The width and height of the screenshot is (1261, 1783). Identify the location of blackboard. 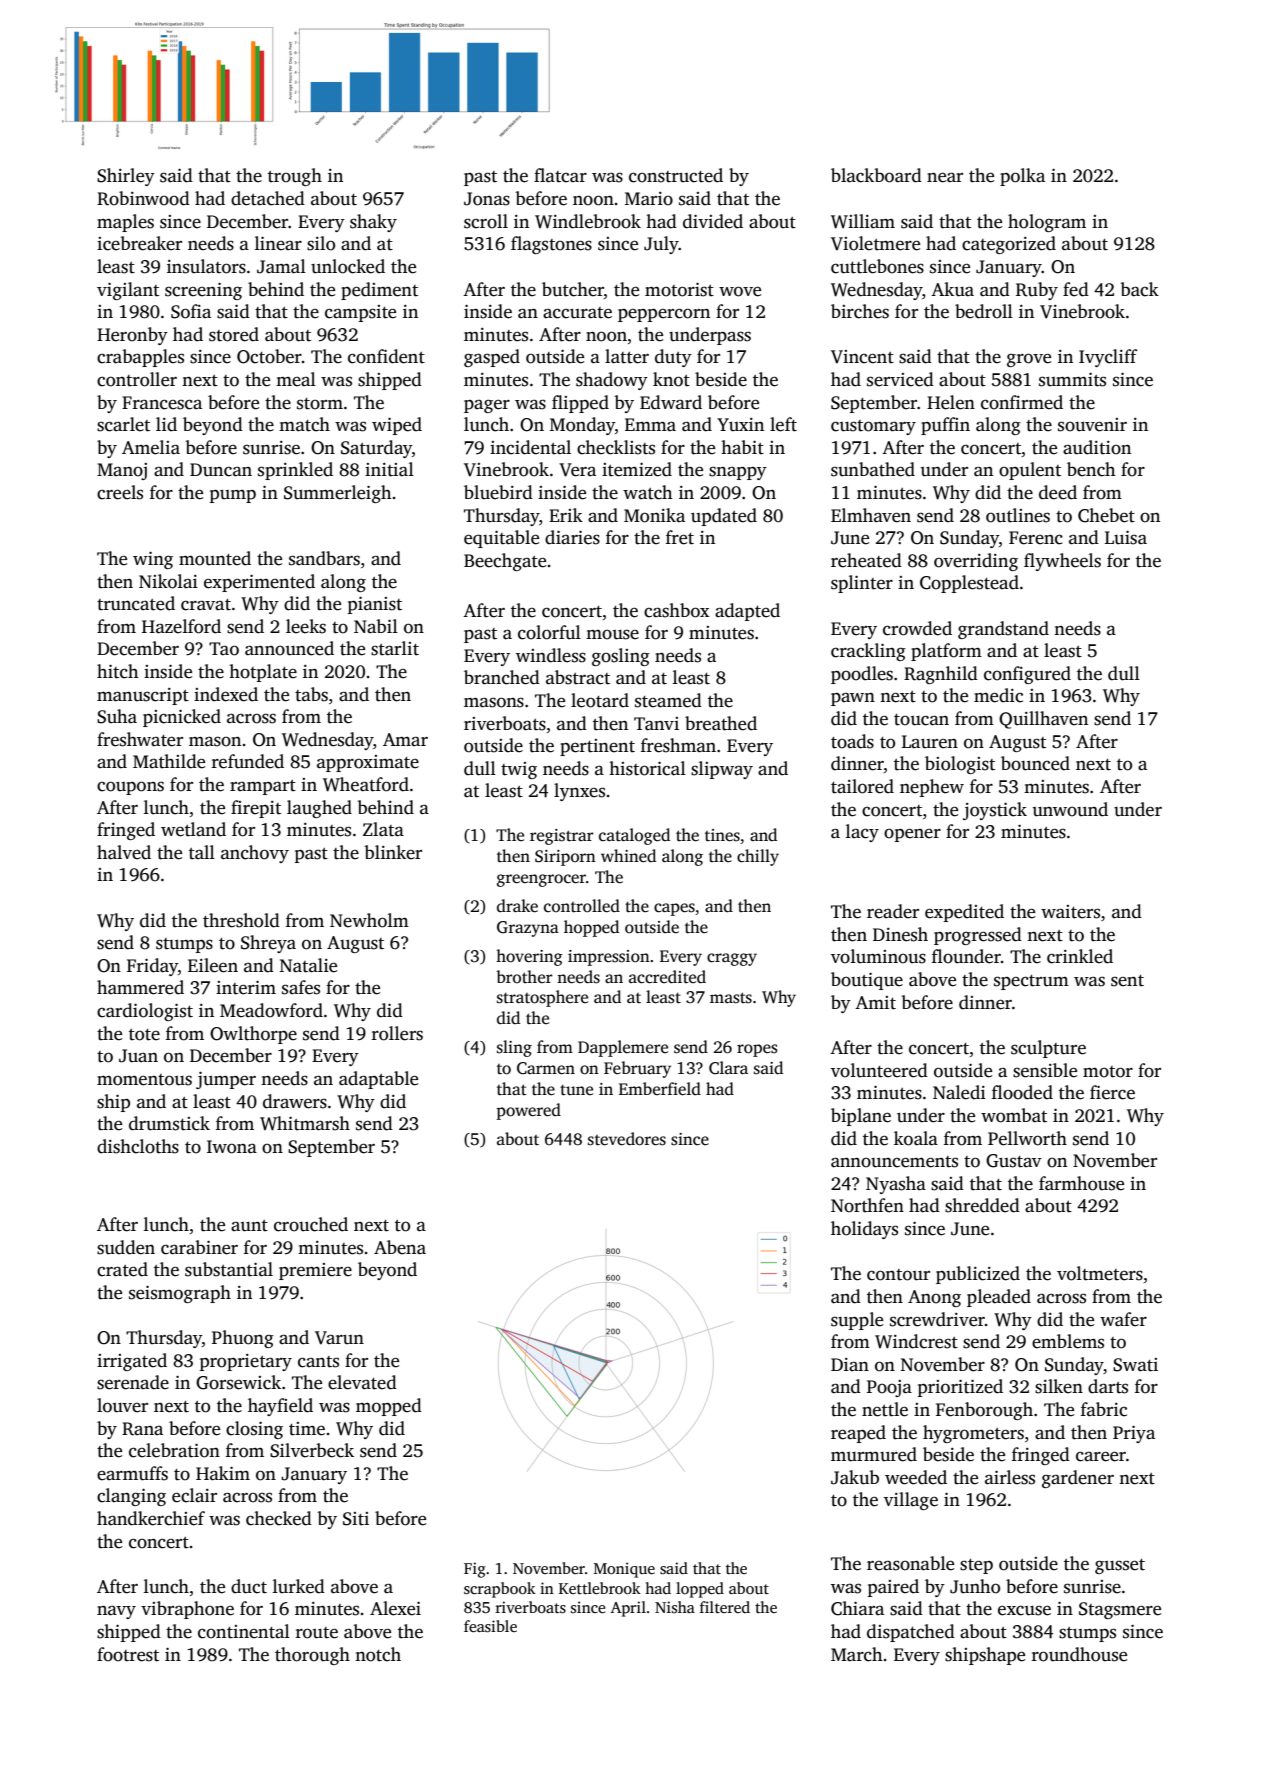
(876, 175).
